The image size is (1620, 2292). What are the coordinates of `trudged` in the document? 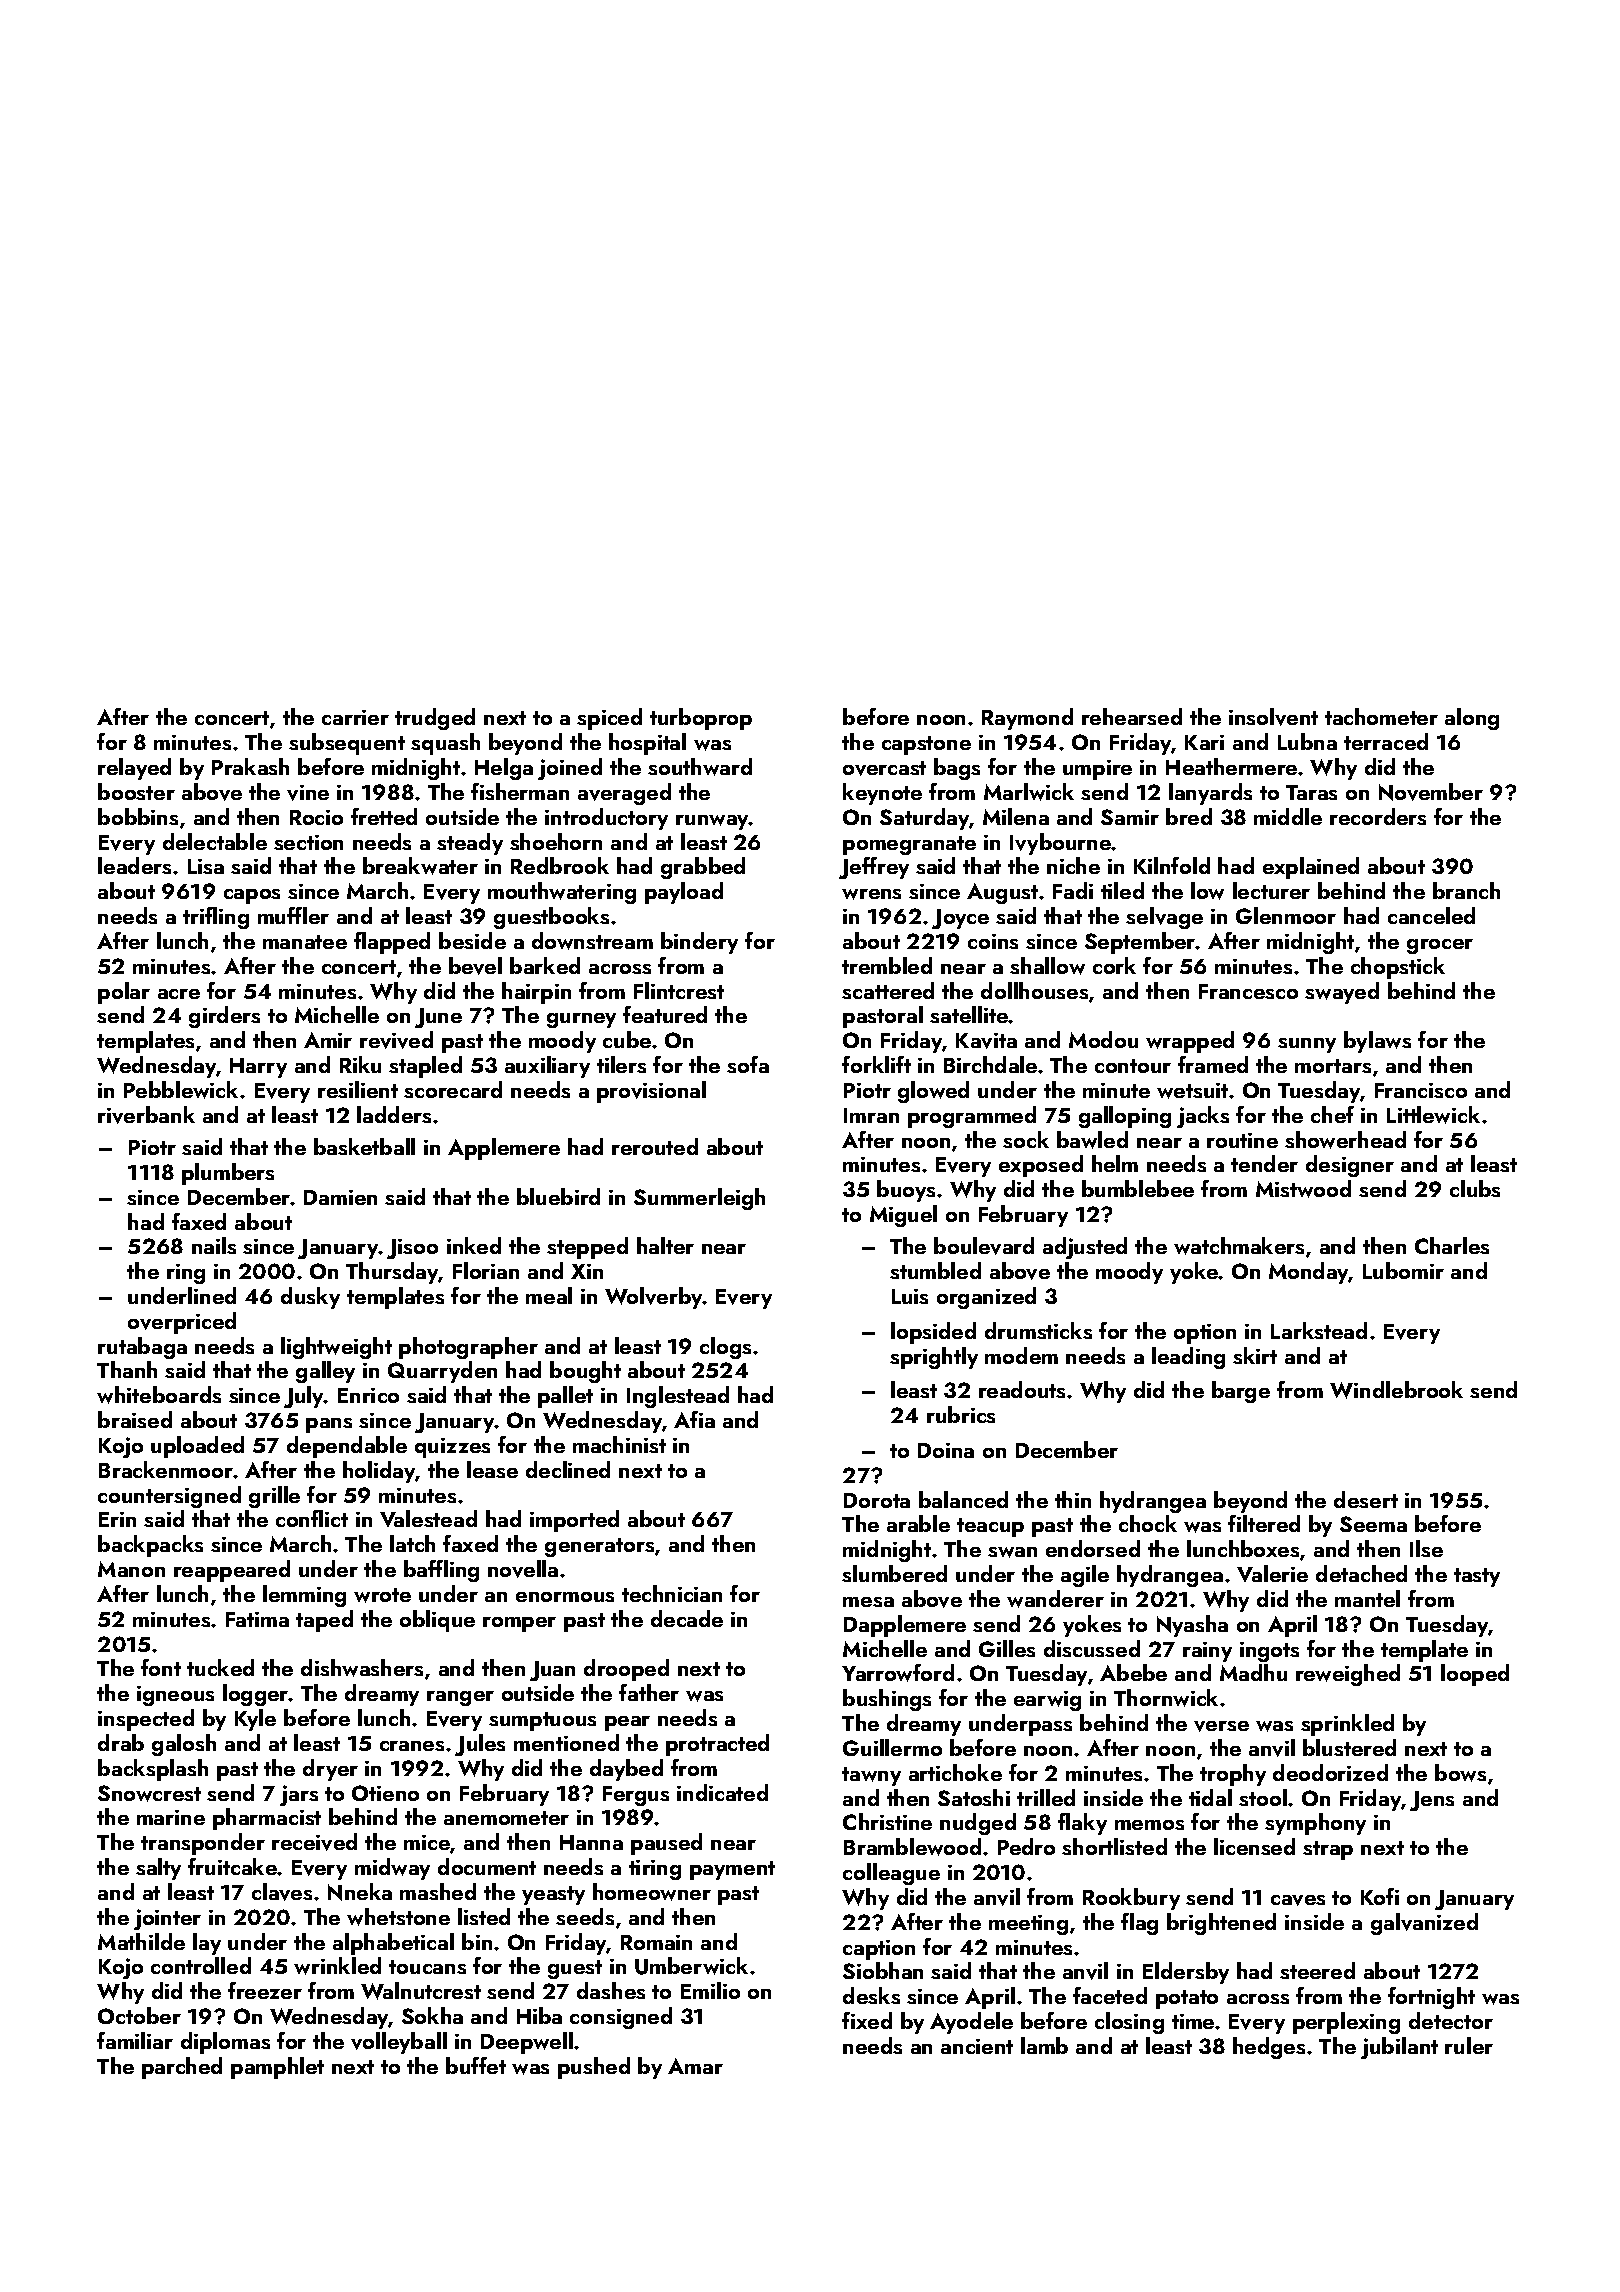 It's located at (435, 719).
